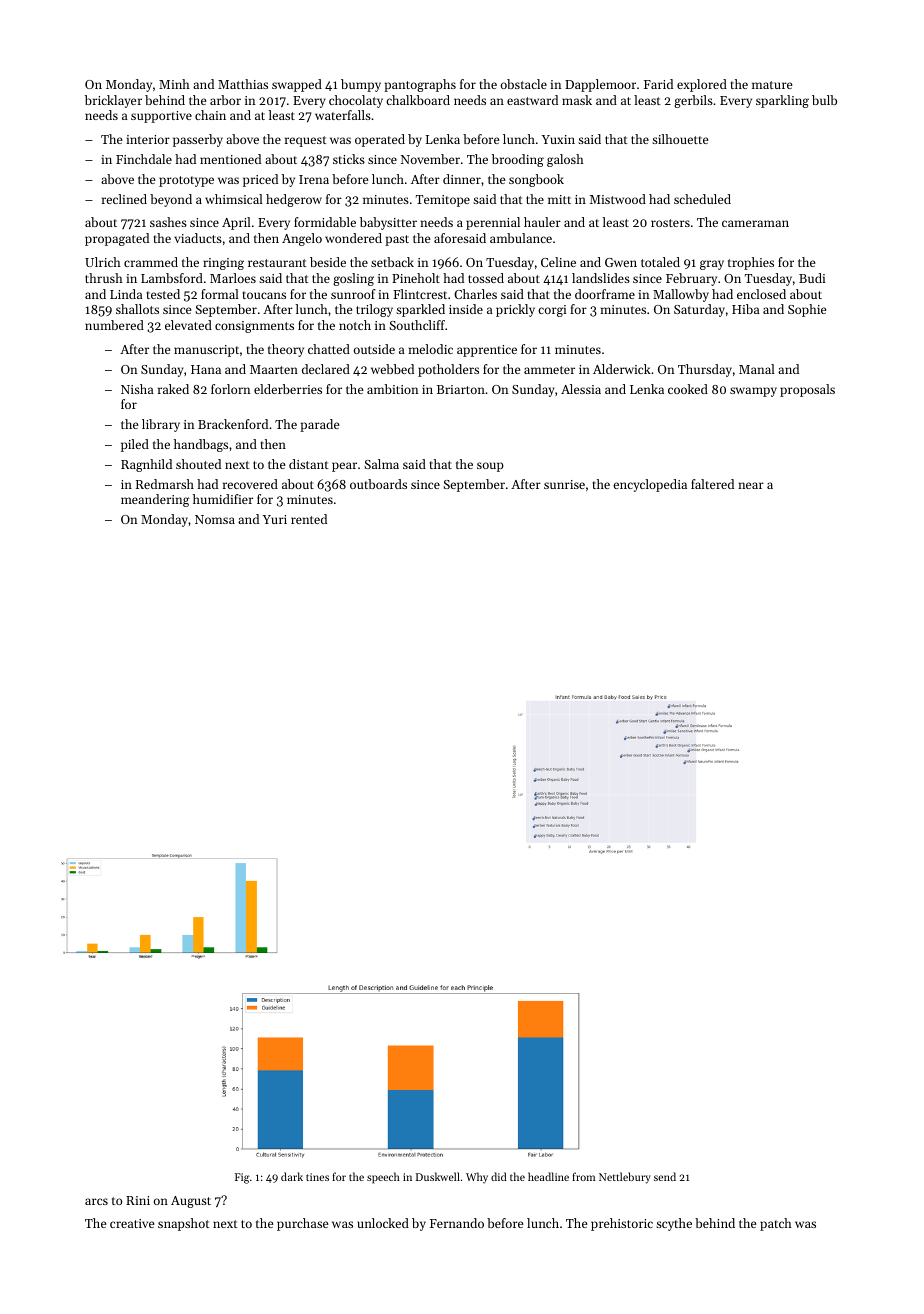 Image resolution: width=924 pixels, height=1314 pixels. I want to click on headline, so click(548, 1176).
